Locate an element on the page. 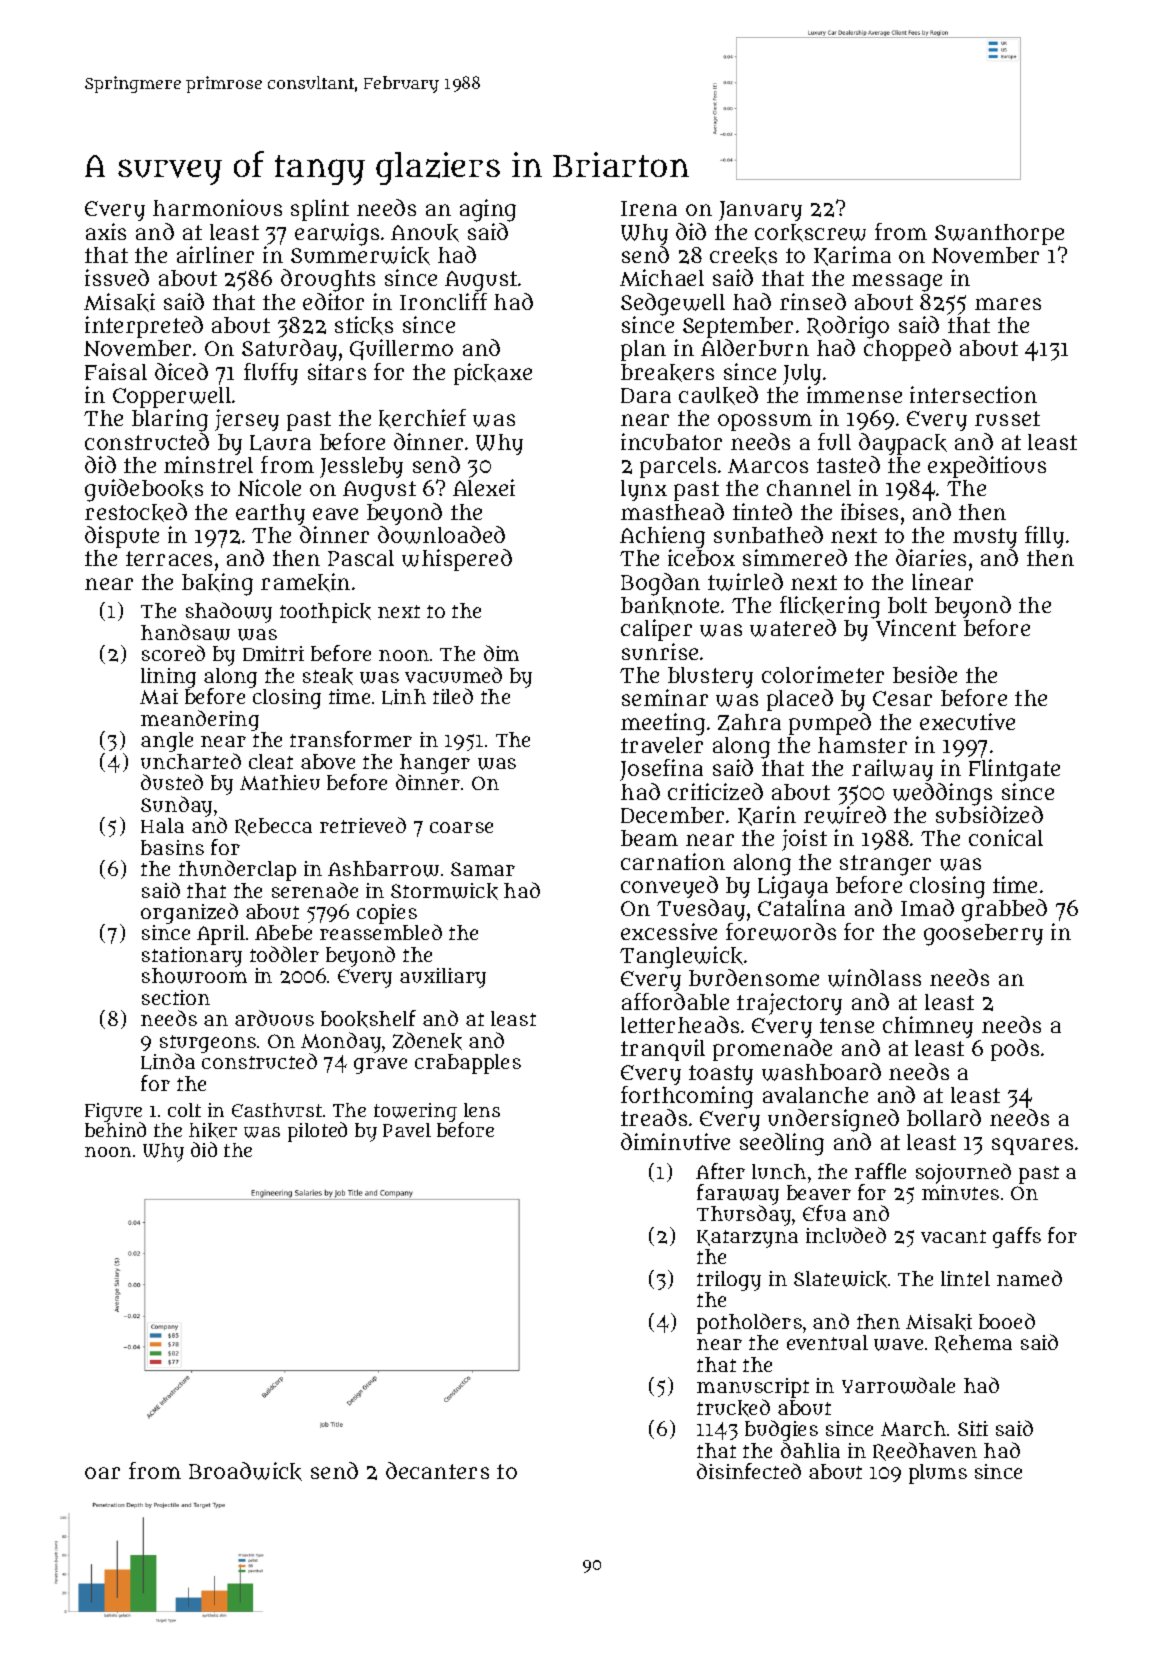  behind is located at coordinates (115, 1129).
